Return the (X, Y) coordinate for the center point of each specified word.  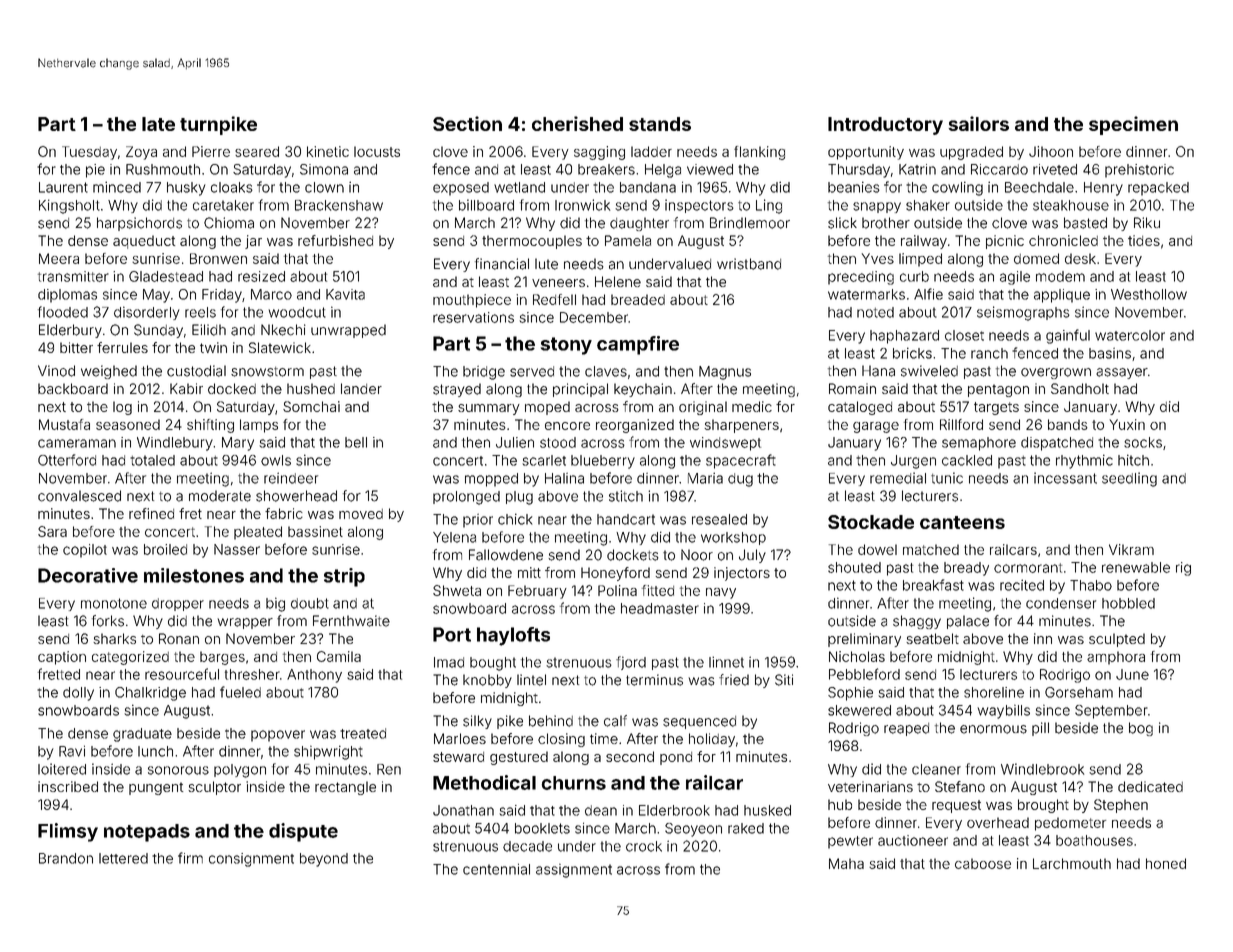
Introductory (885, 126)
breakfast (933, 585)
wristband (749, 264)
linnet (726, 662)
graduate (142, 735)
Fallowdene (506, 555)
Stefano (960, 786)
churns (573, 783)
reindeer (291, 478)
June (1132, 674)
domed (1036, 258)
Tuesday (89, 153)
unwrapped (348, 331)
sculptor (214, 788)
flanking (759, 153)
